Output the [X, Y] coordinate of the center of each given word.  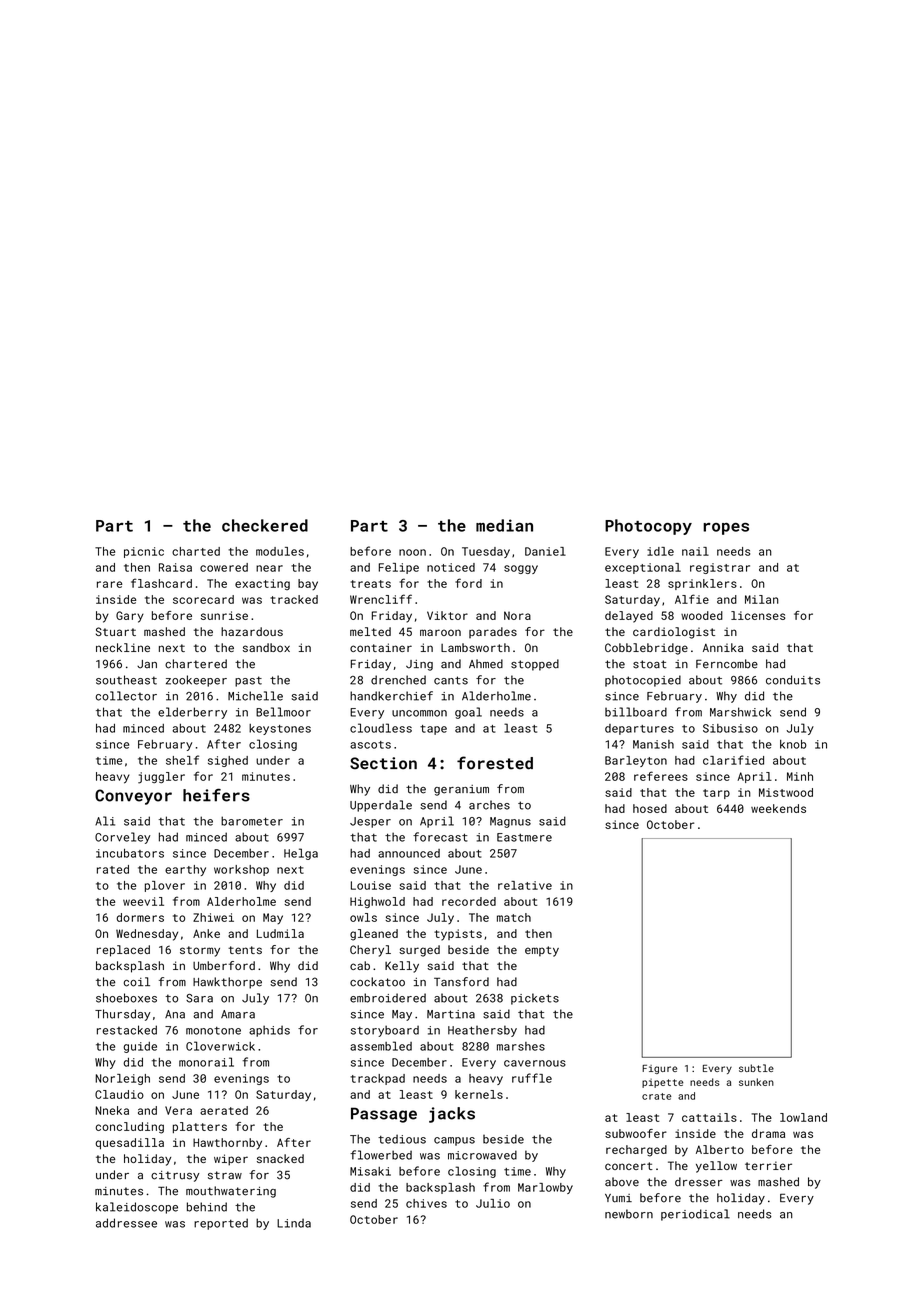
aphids [269, 1031]
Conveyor [133, 797]
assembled [381, 1046]
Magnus [510, 822]
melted [370, 631]
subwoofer [636, 1133]
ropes [726, 529]
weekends [778, 808]
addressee [126, 1223]
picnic [144, 552]
